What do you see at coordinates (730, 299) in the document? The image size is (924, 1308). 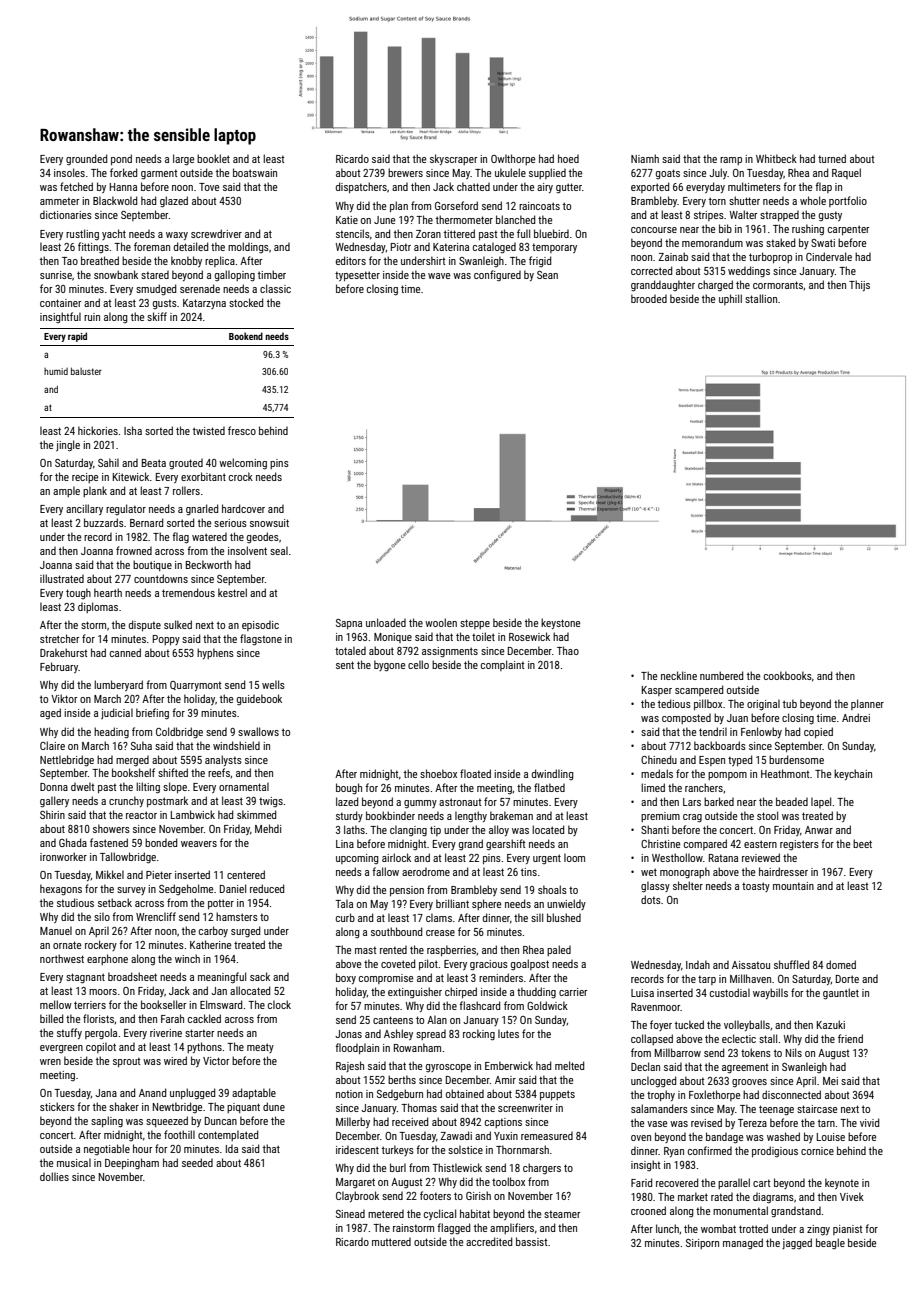 I see `uphill` at bounding box center [730, 299].
